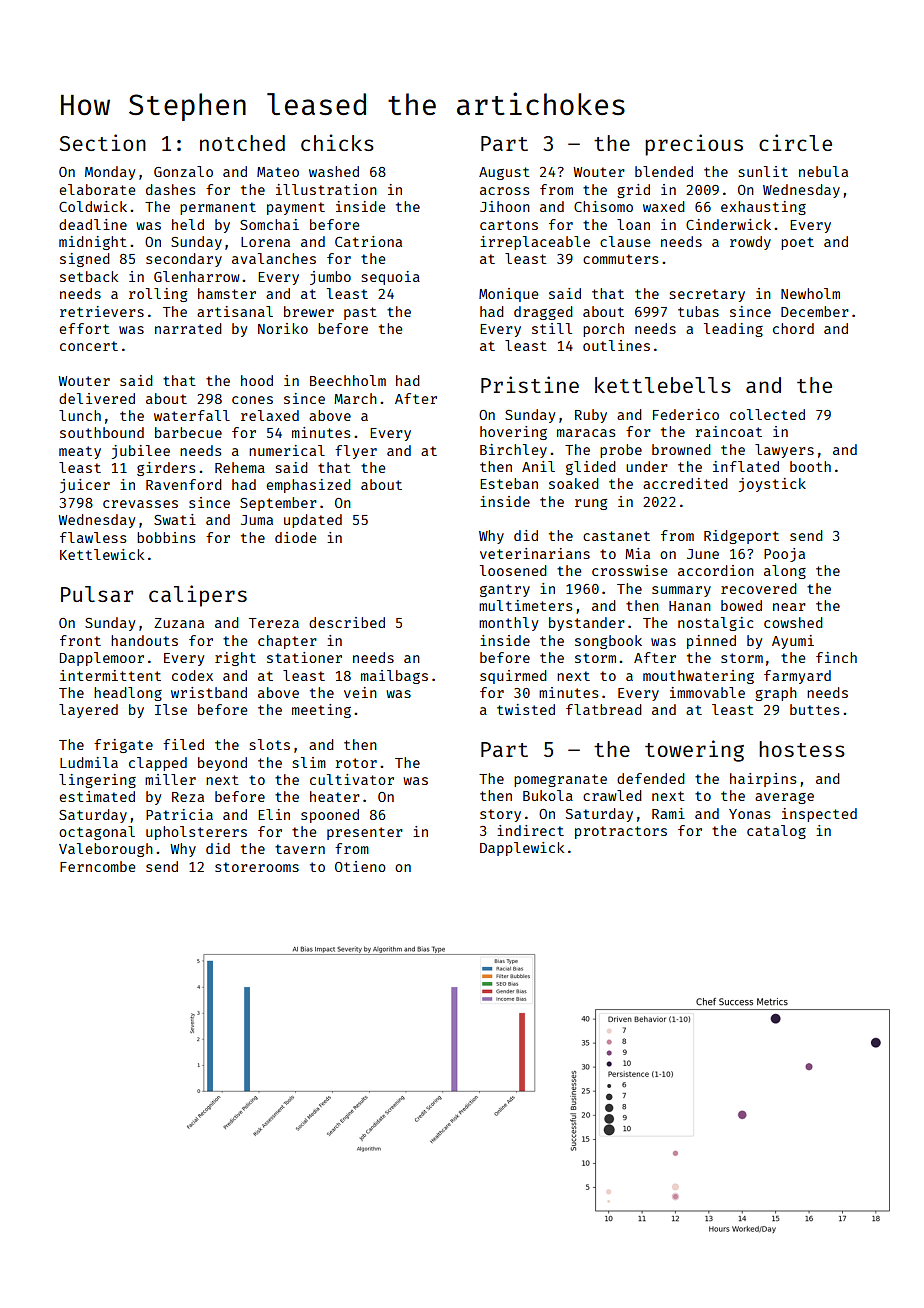 This screenshot has width=924, height=1308. I want to click on Newholm, so click(810, 293).
